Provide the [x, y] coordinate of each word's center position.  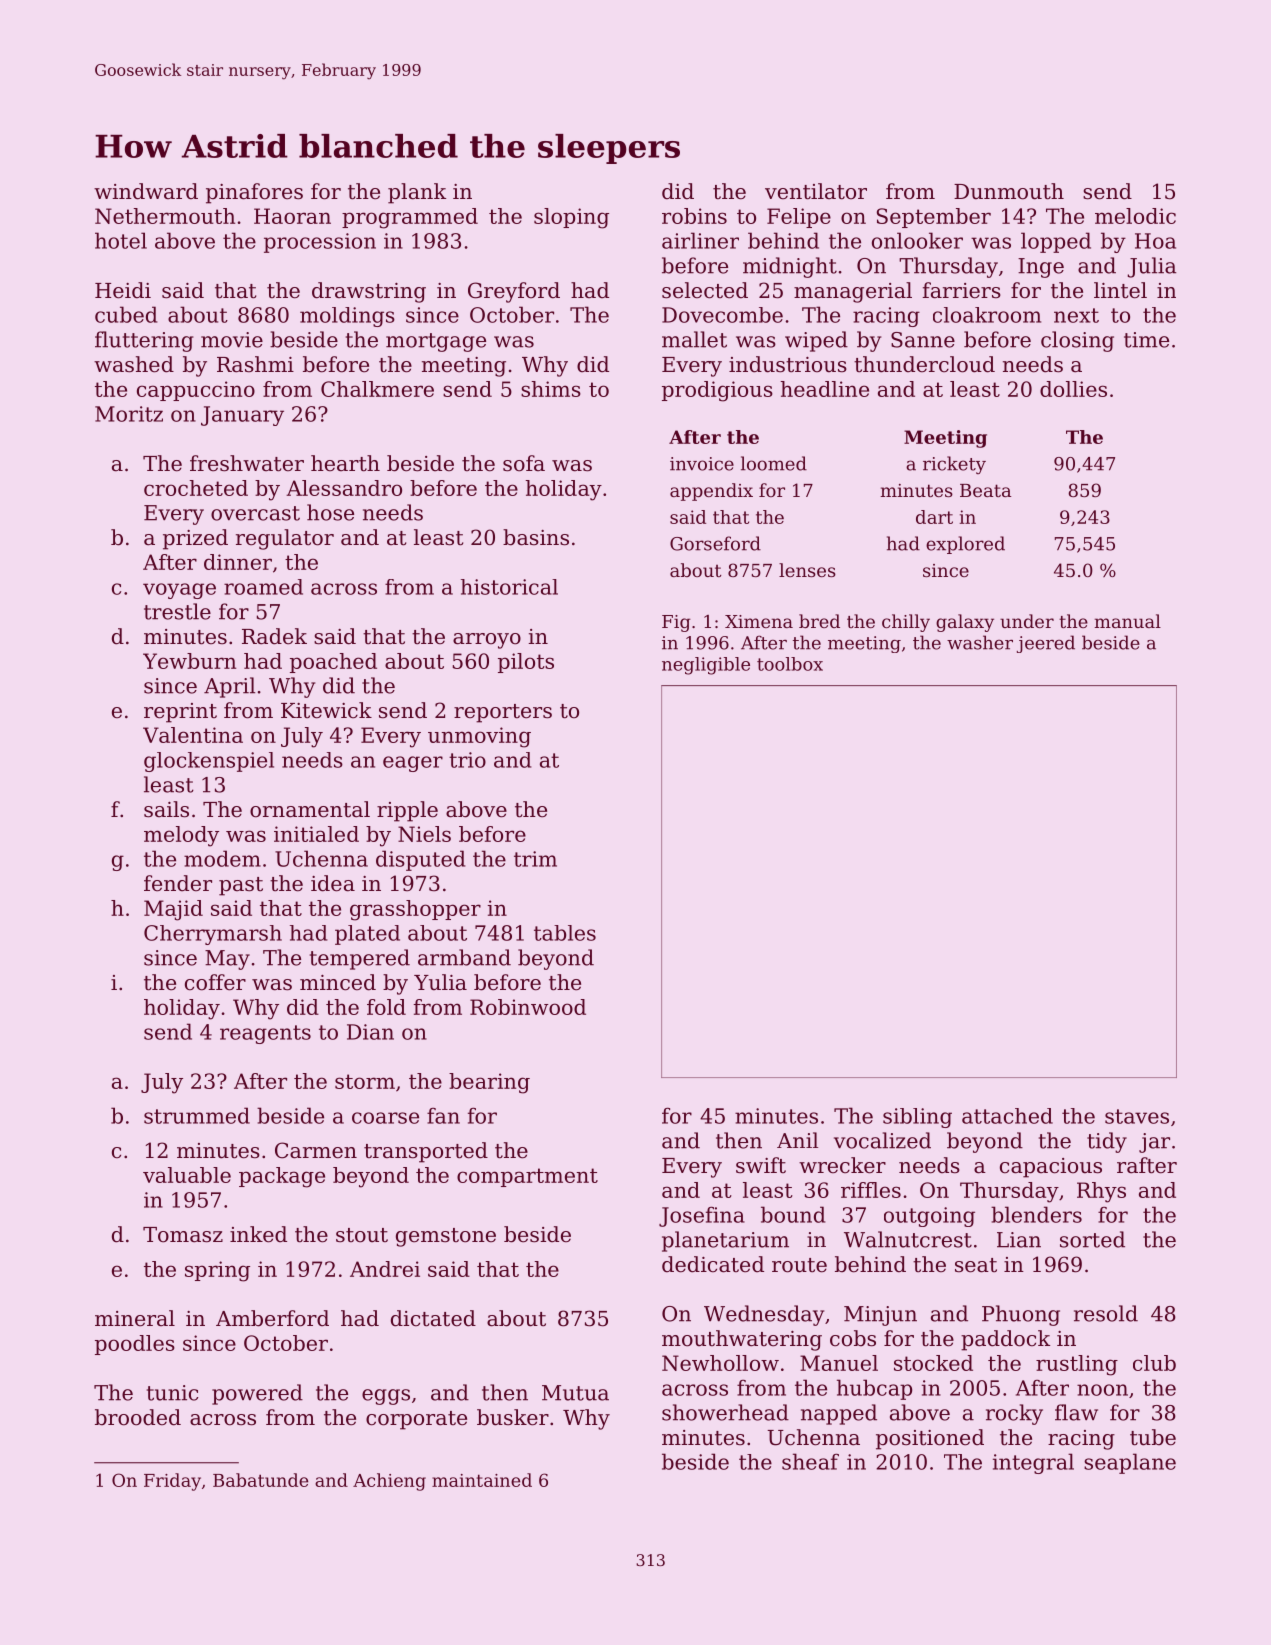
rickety [954, 465]
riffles [871, 1190]
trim [535, 859]
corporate [416, 1420]
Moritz [129, 414]
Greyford [514, 292]
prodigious [717, 391]
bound [793, 1214]
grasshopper [415, 910]
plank [417, 193]
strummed [197, 1115]
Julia [1151, 267]
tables [565, 933]
